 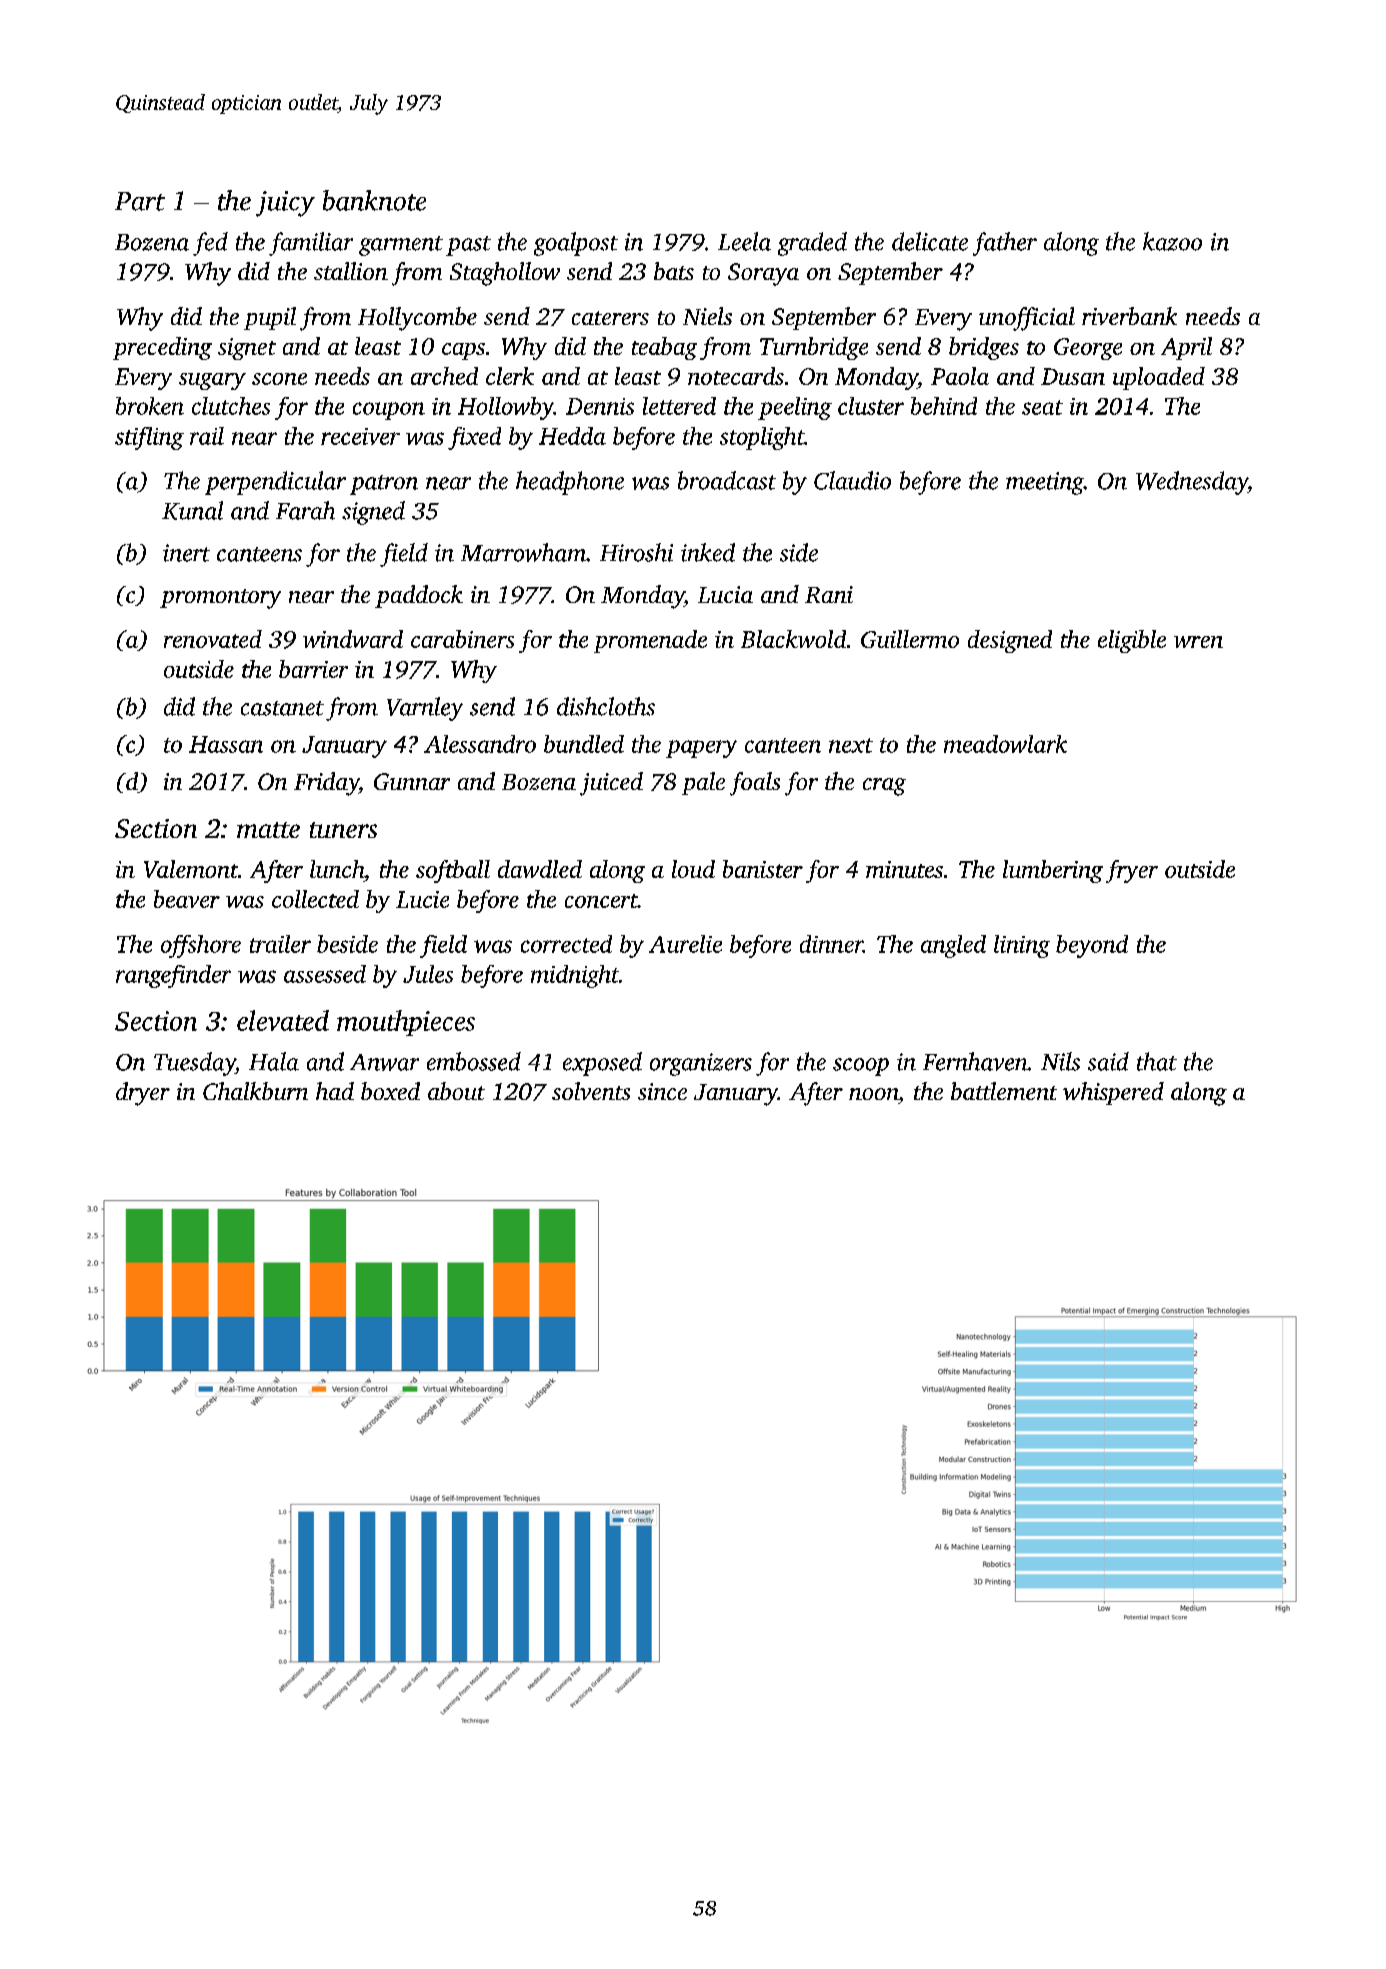 I want to click on meeting, so click(x=1045, y=483).
